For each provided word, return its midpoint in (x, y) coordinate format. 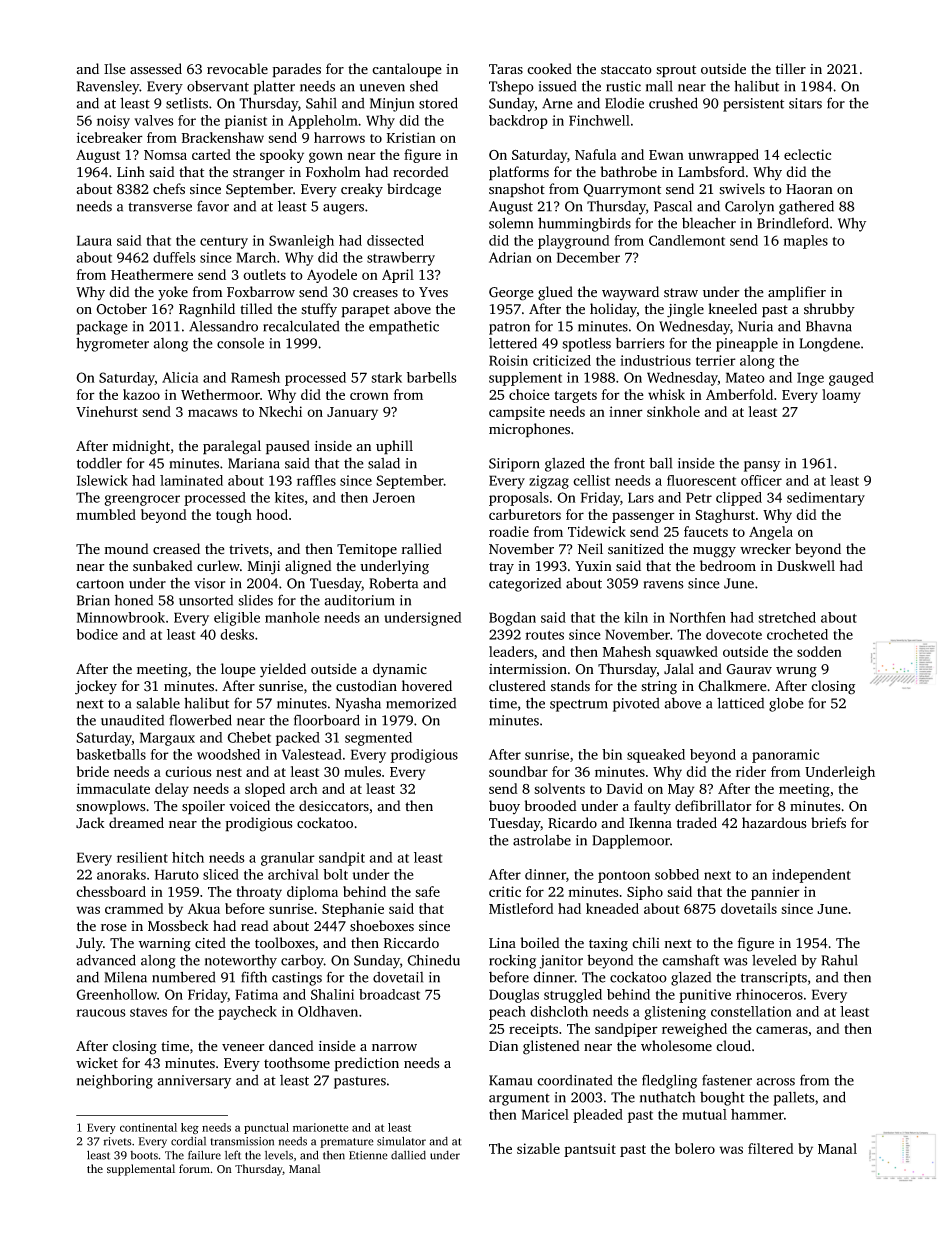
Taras (506, 69)
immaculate (113, 788)
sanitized (636, 549)
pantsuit (590, 1150)
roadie (509, 531)
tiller (791, 68)
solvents (559, 788)
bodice (97, 634)
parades (296, 70)
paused (288, 447)
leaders (511, 651)
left (233, 1155)
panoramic (785, 756)
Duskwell (806, 566)
